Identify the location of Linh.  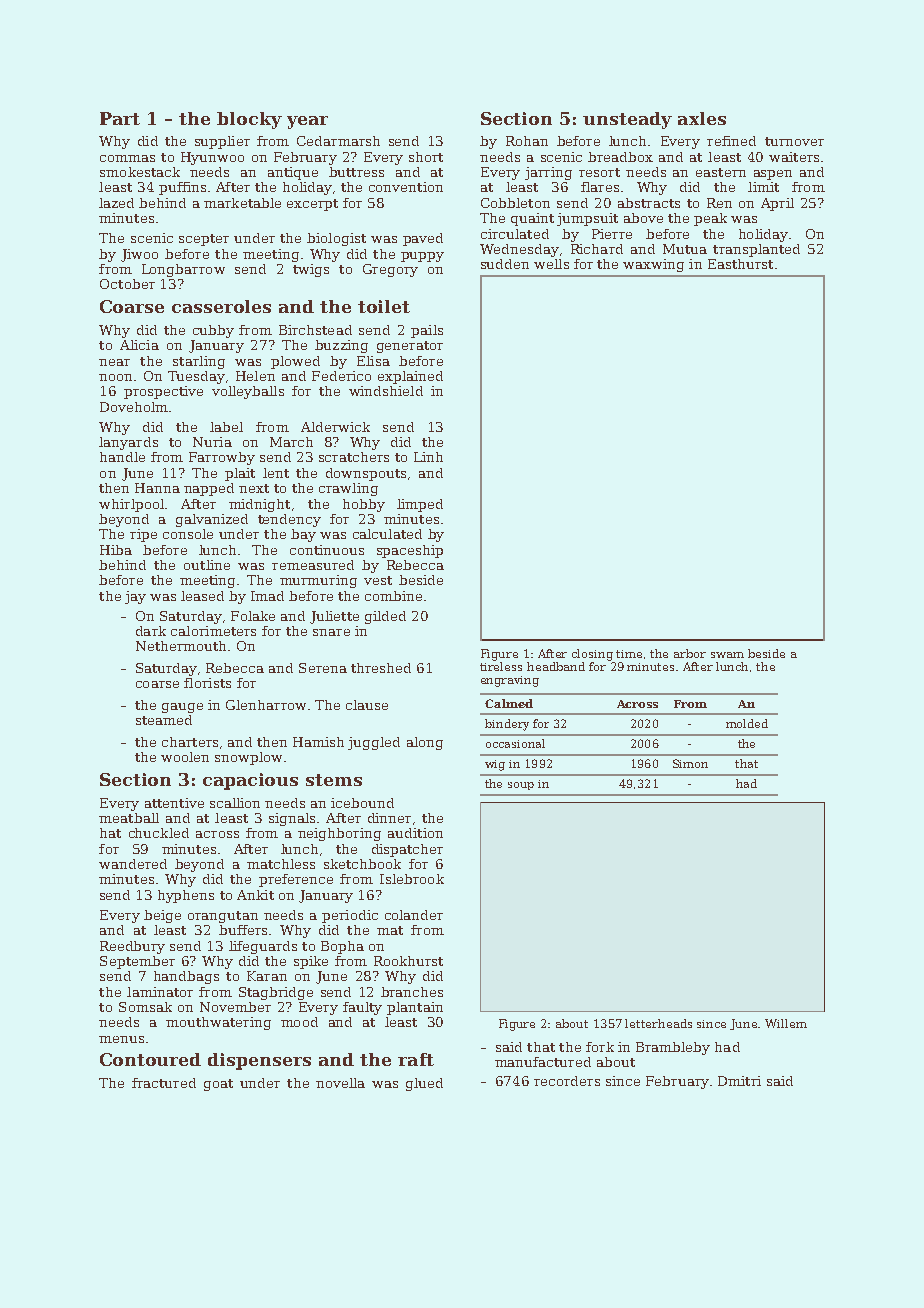
(428, 457).
